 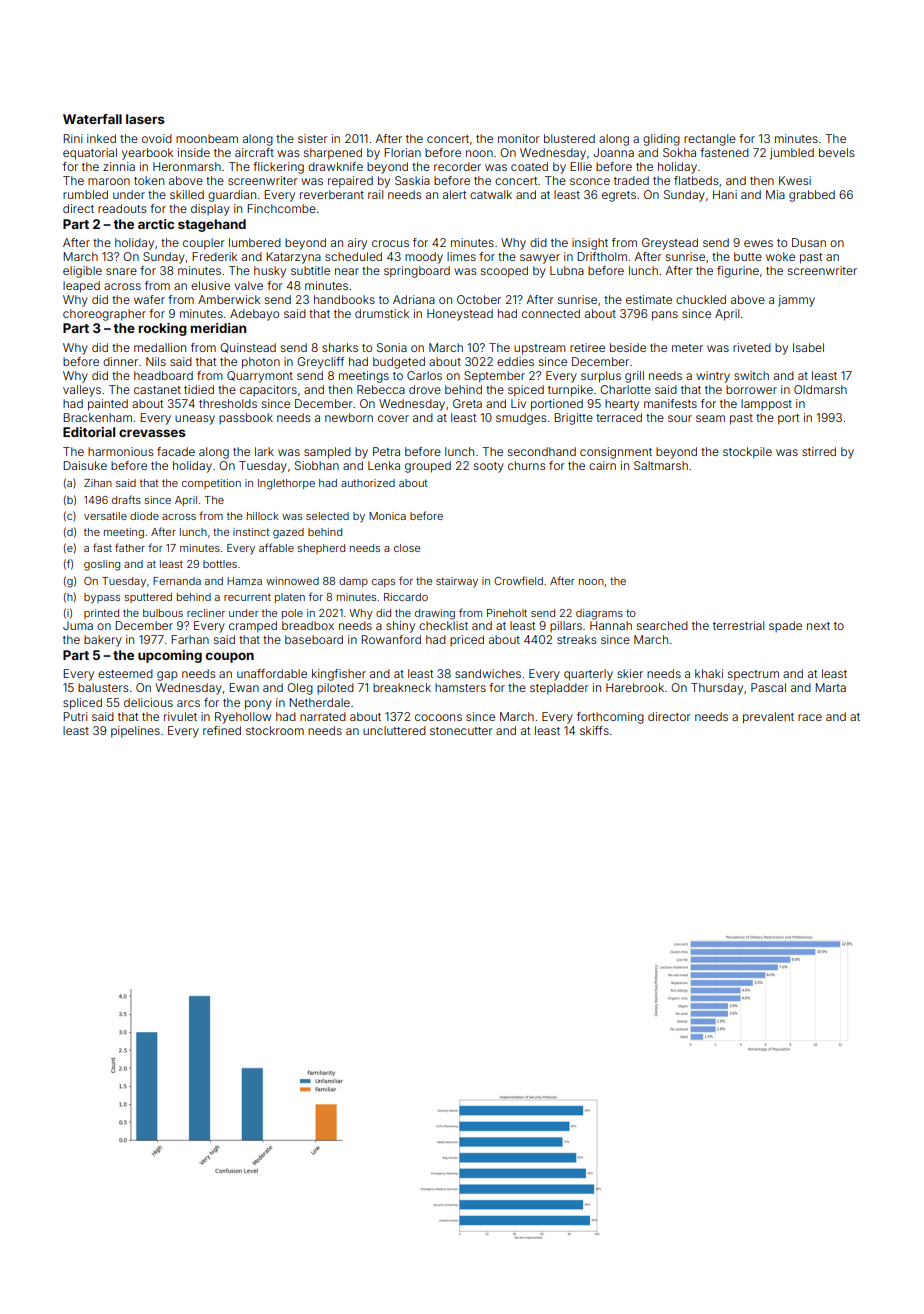 I want to click on Mia, so click(x=775, y=194).
